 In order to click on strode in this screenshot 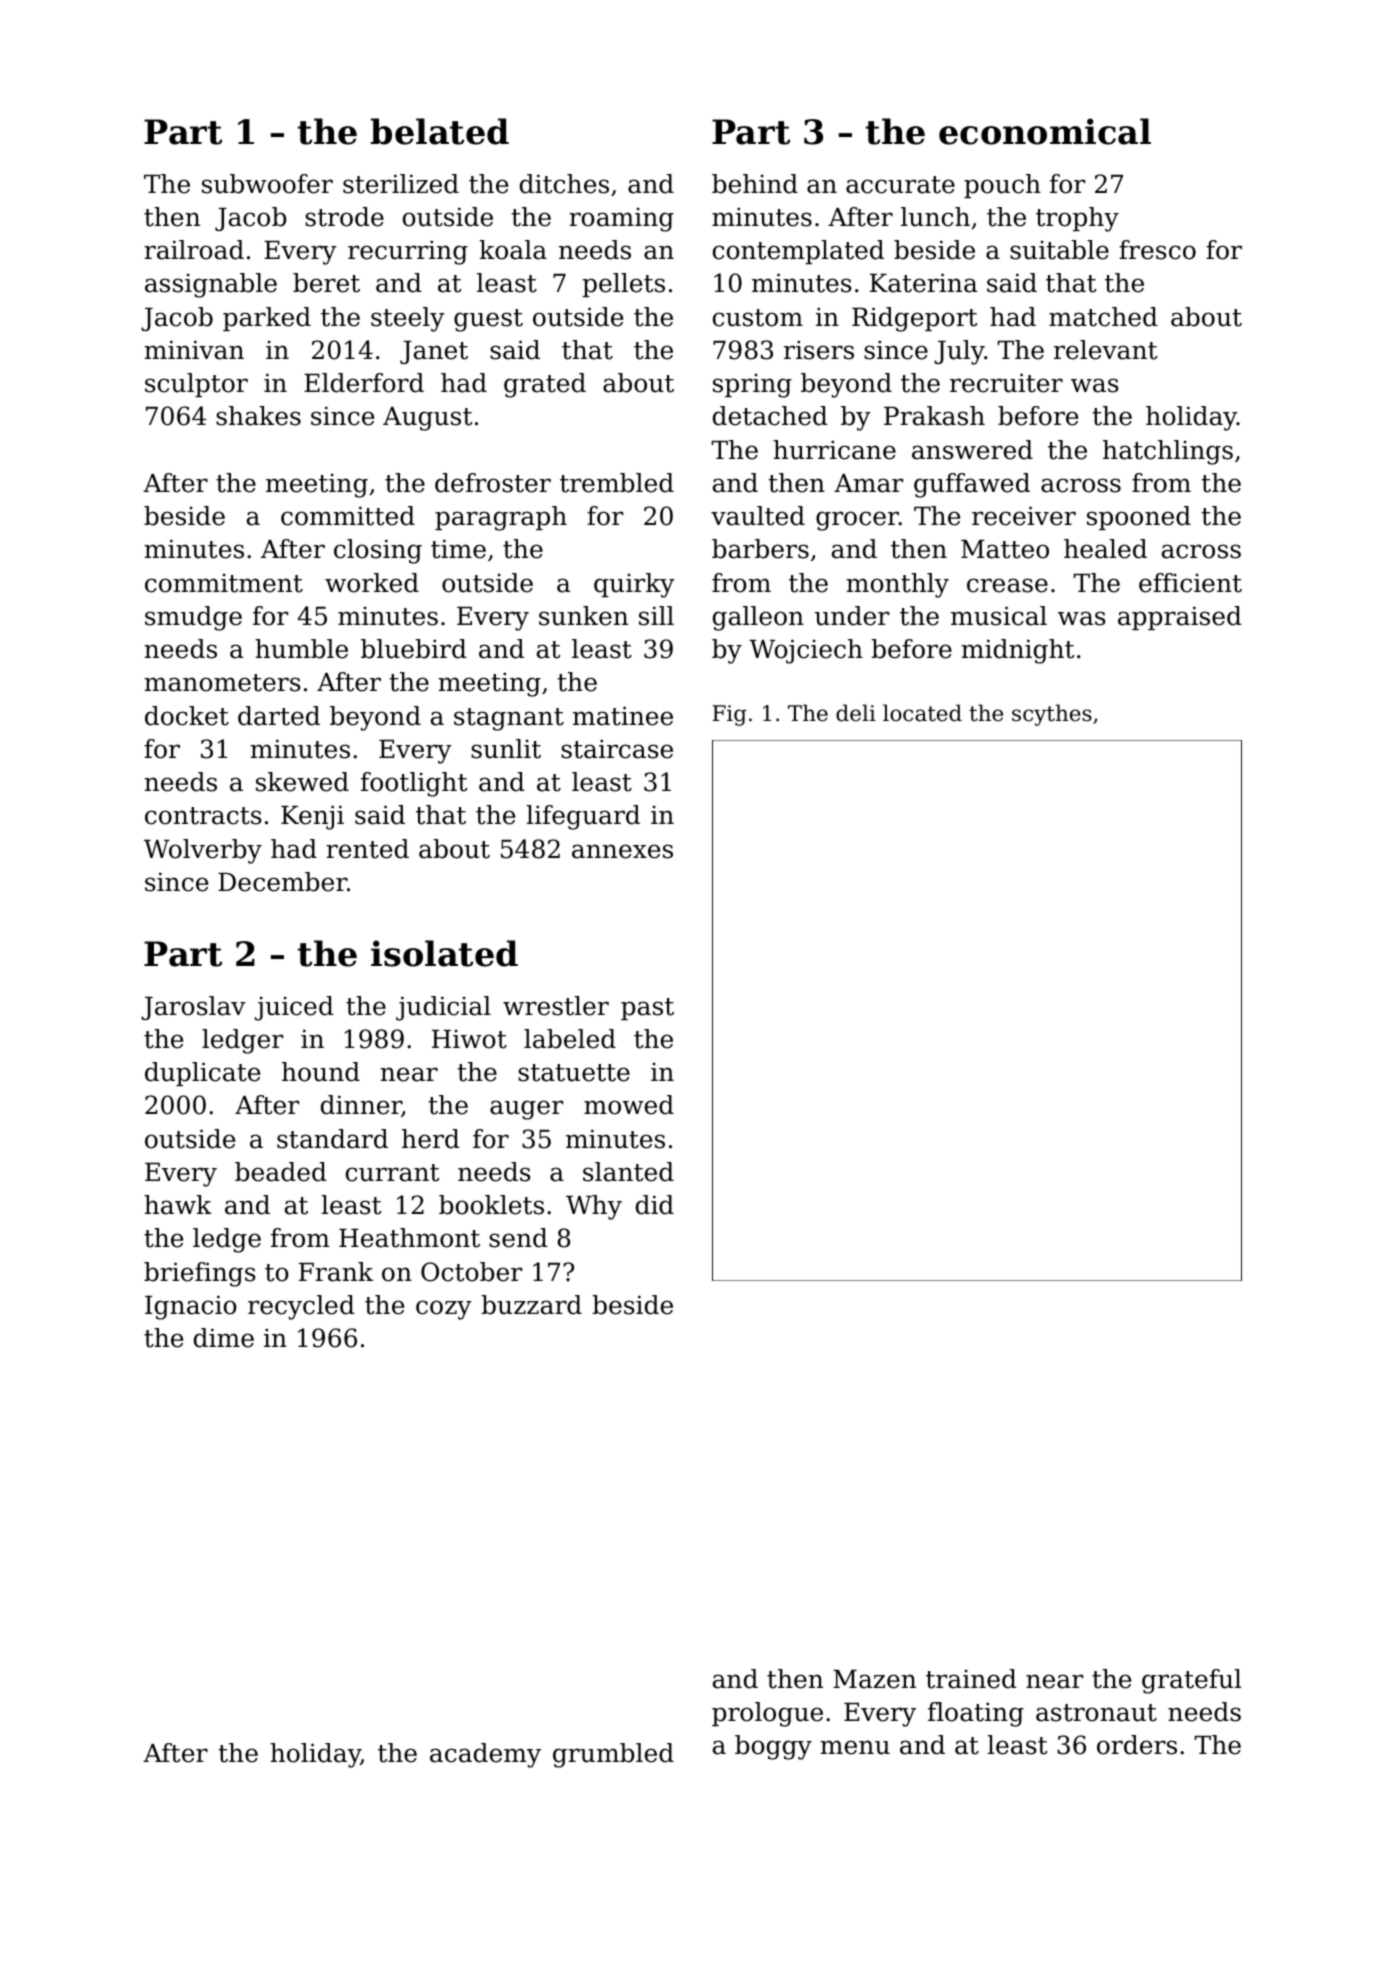, I will do `click(344, 217)`.
